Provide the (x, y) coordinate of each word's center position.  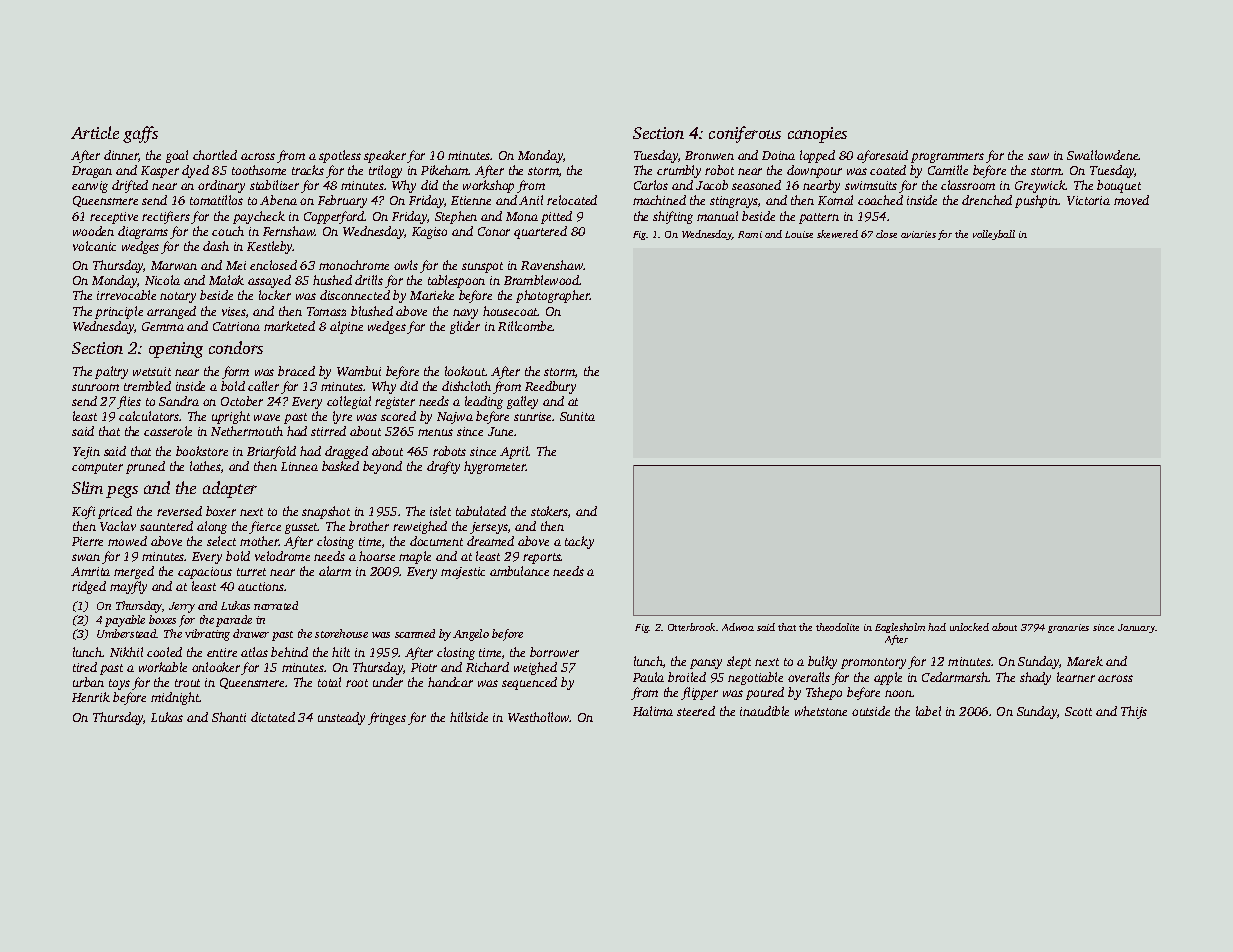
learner (1076, 677)
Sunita (577, 416)
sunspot (482, 267)
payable (125, 621)
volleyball (994, 235)
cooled (164, 652)
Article (95, 132)
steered (696, 711)
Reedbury (550, 387)
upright (231, 417)
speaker (385, 156)
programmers (947, 158)
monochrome (354, 265)
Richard (487, 667)
